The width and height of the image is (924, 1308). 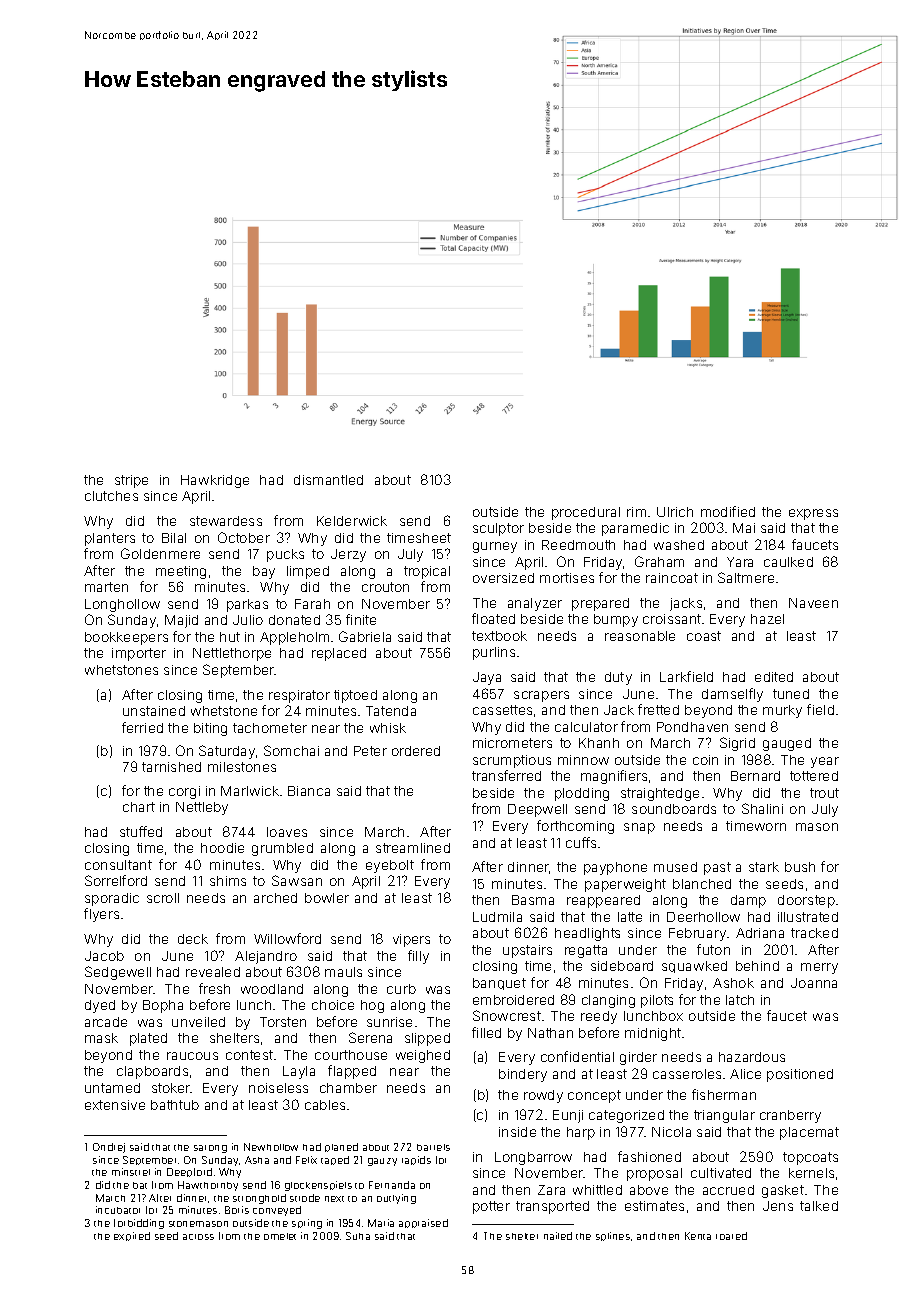 What do you see at coordinates (355, 696) in the image?
I see `tiptoed` at bounding box center [355, 696].
